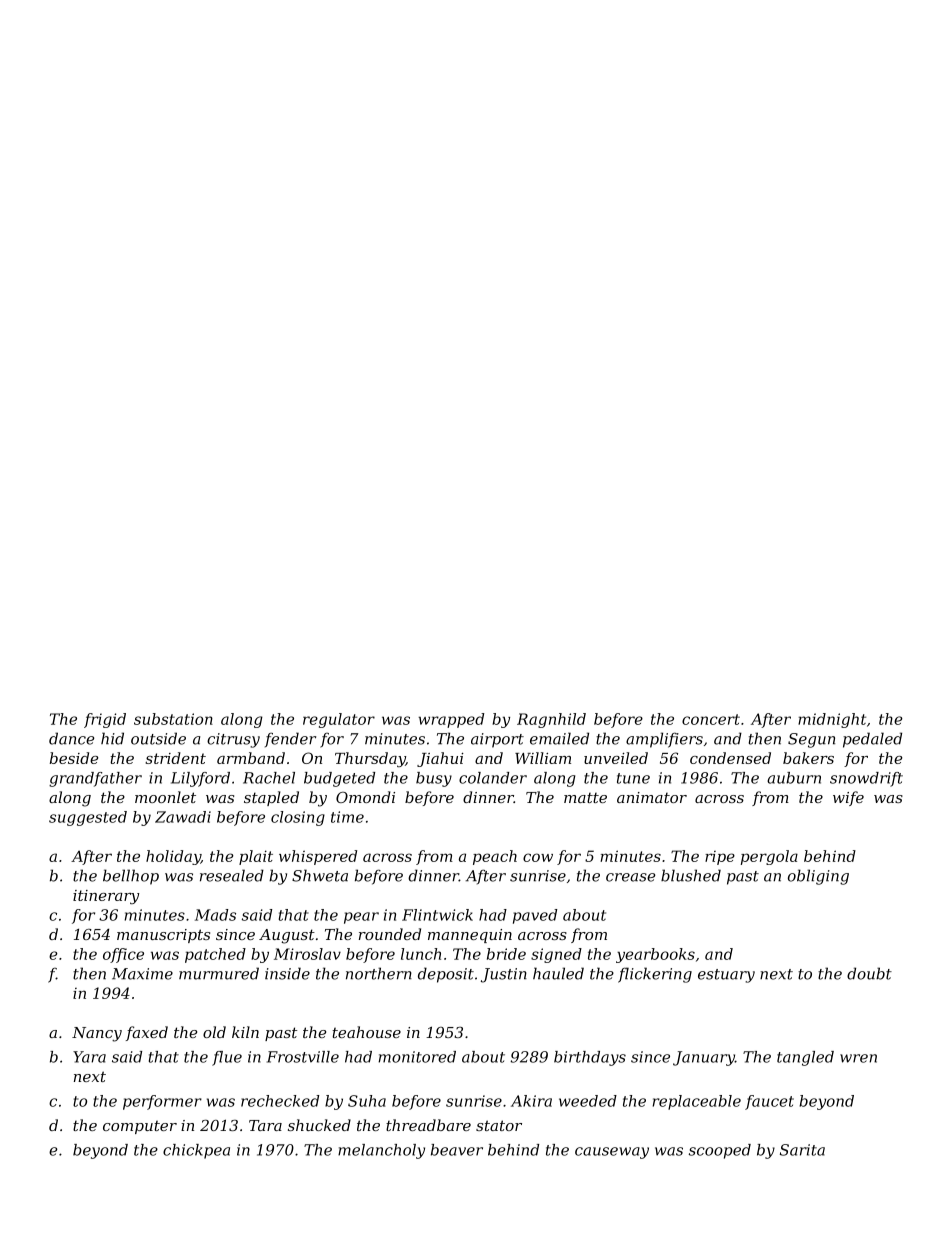 This document has width=952, height=1233. I want to click on chickpea, so click(196, 1151).
